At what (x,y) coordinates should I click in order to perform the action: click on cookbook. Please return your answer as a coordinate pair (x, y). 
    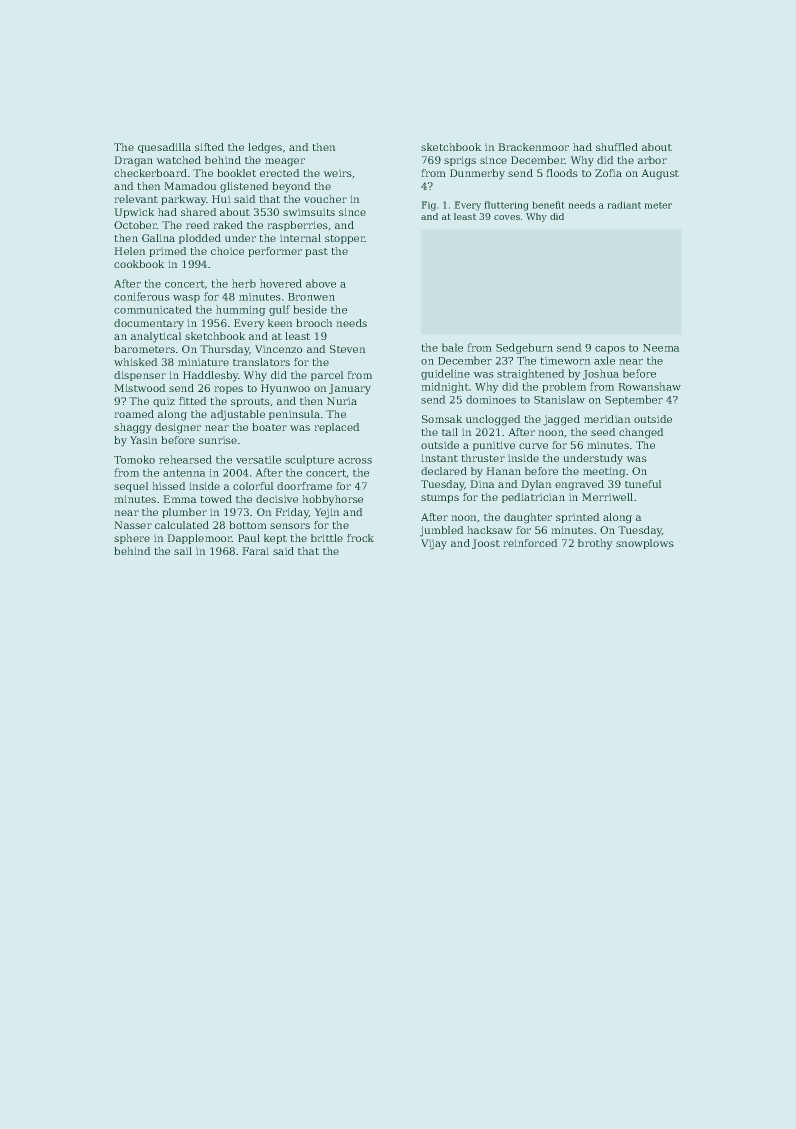
    Looking at the image, I should click on (139, 264).
